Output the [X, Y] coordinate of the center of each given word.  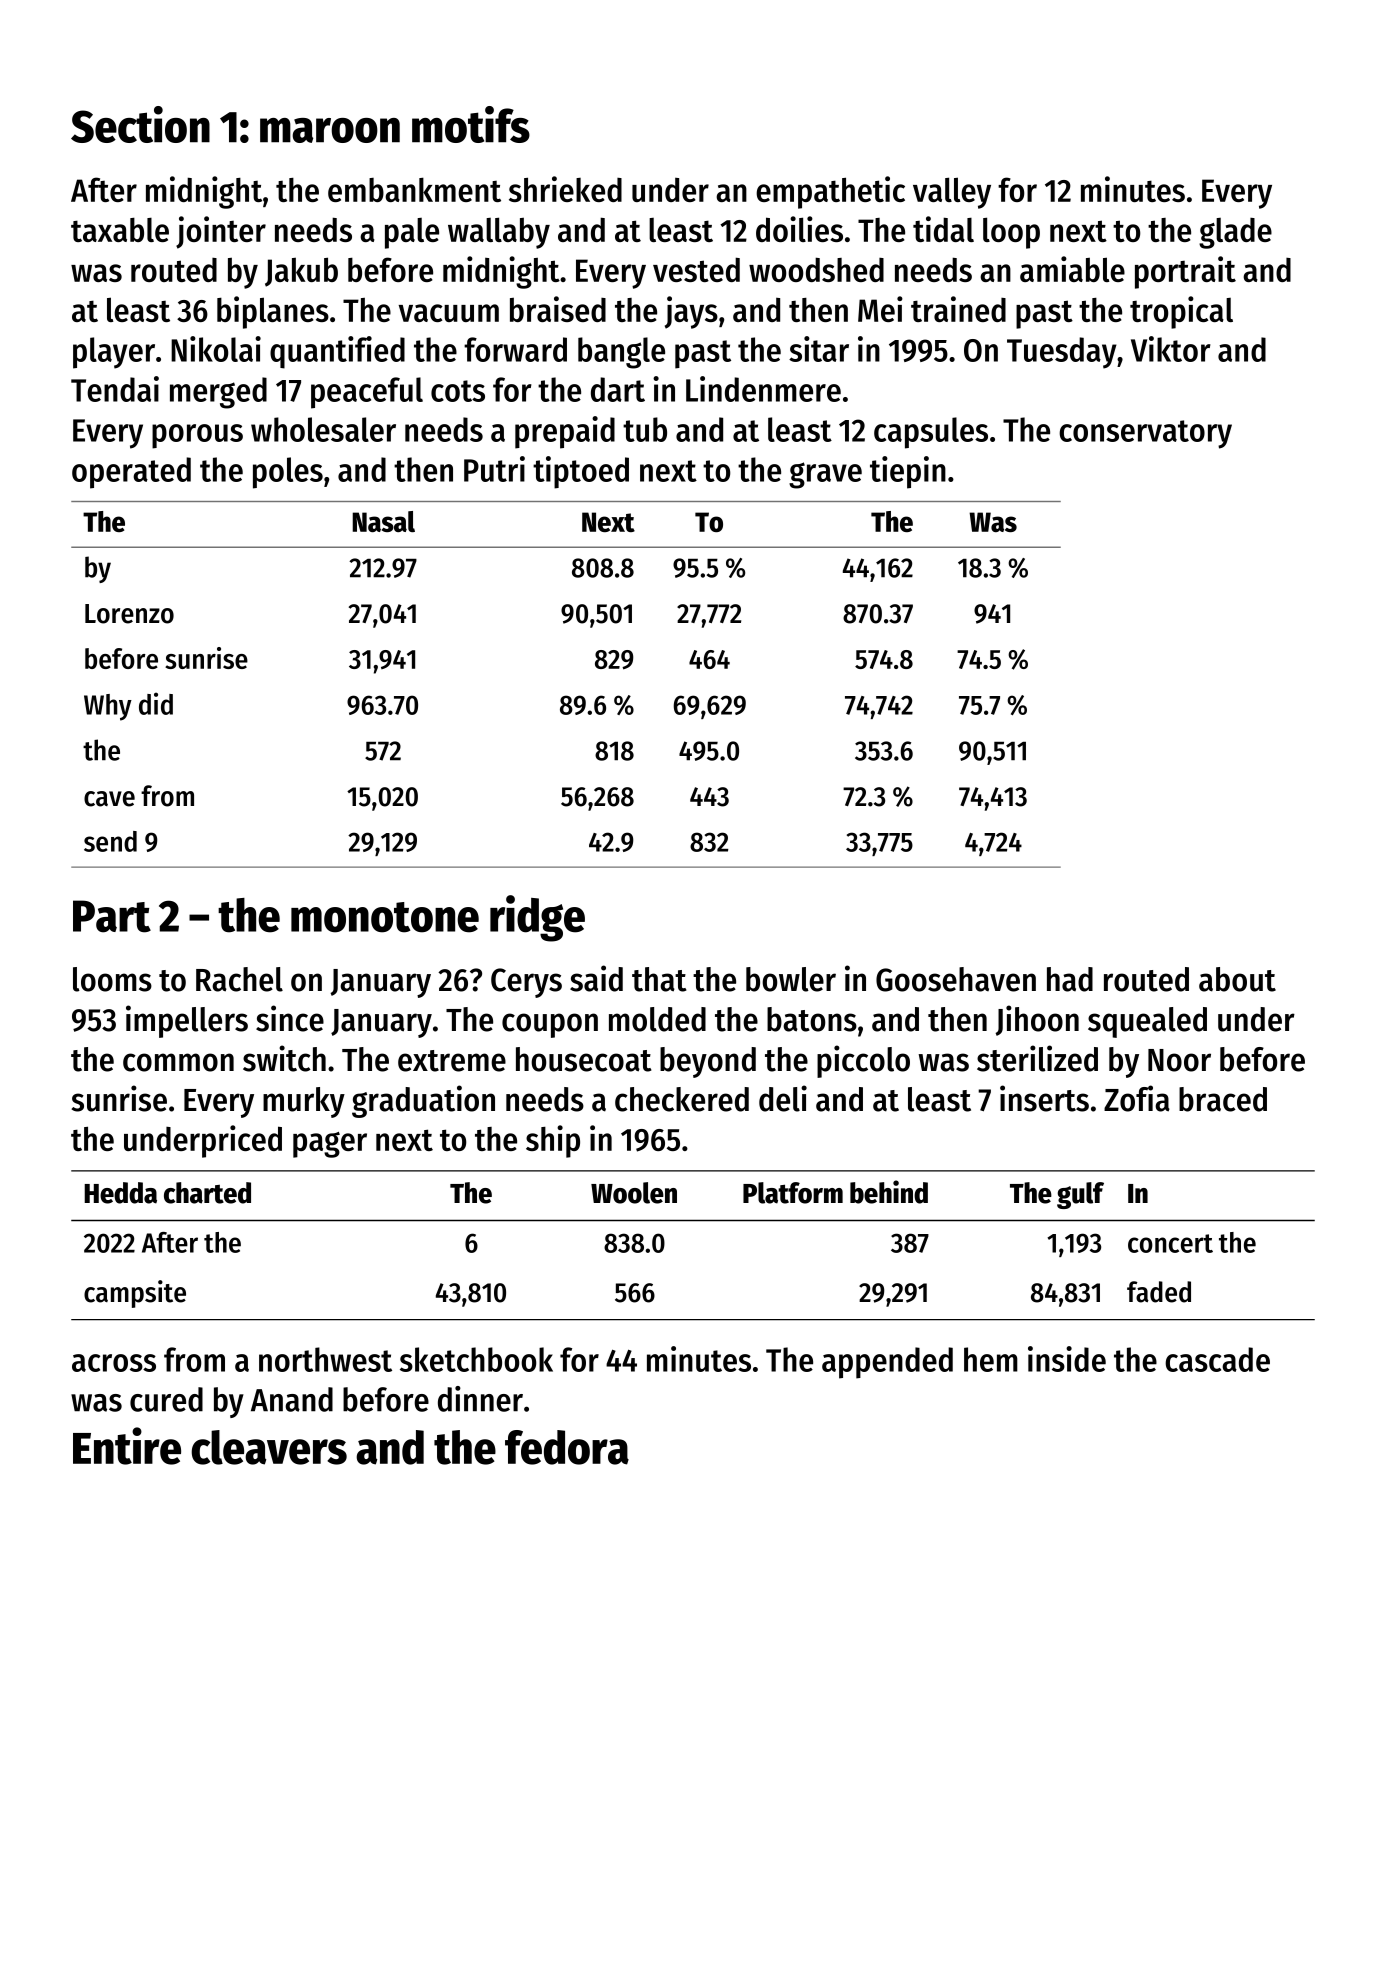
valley [952, 193]
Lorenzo [129, 614]
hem [991, 1359]
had [1070, 979]
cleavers [269, 1447]
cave [109, 799]
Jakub [301, 272]
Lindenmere [763, 389]
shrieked [565, 189]
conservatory [1145, 434]
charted [207, 1193]
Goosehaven [956, 979]
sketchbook [476, 1359]
